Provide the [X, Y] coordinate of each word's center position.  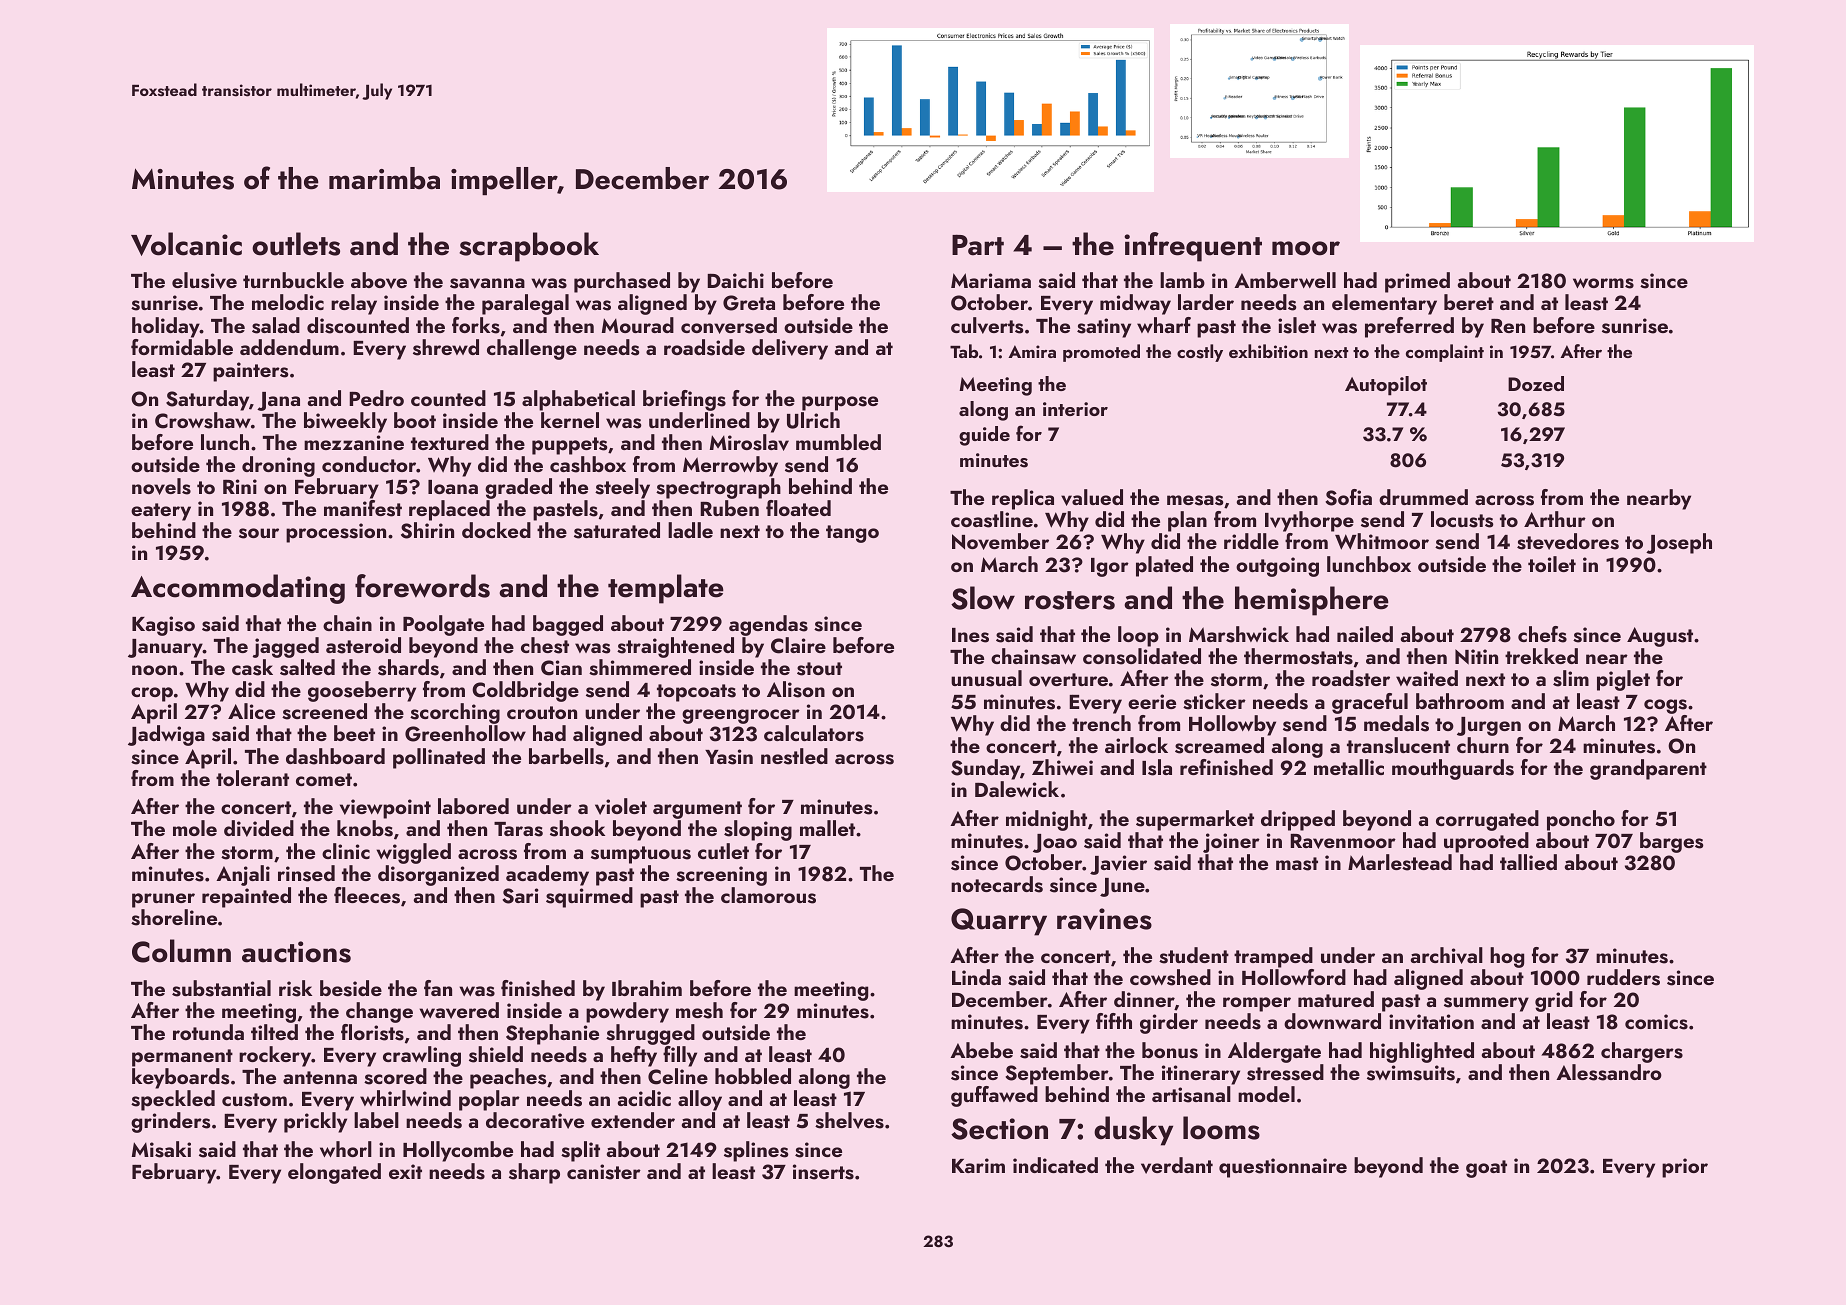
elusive [204, 280]
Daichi [735, 280]
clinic [346, 851]
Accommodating [238, 589]
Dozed [1536, 383]
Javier [1118, 865]
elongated [334, 1173]
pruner [163, 900]
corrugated [1487, 820]
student [1194, 955]
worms [1603, 283]
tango [852, 534]
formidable [182, 347]
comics [1656, 1022]
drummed [1423, 497]
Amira [1032, 351]
